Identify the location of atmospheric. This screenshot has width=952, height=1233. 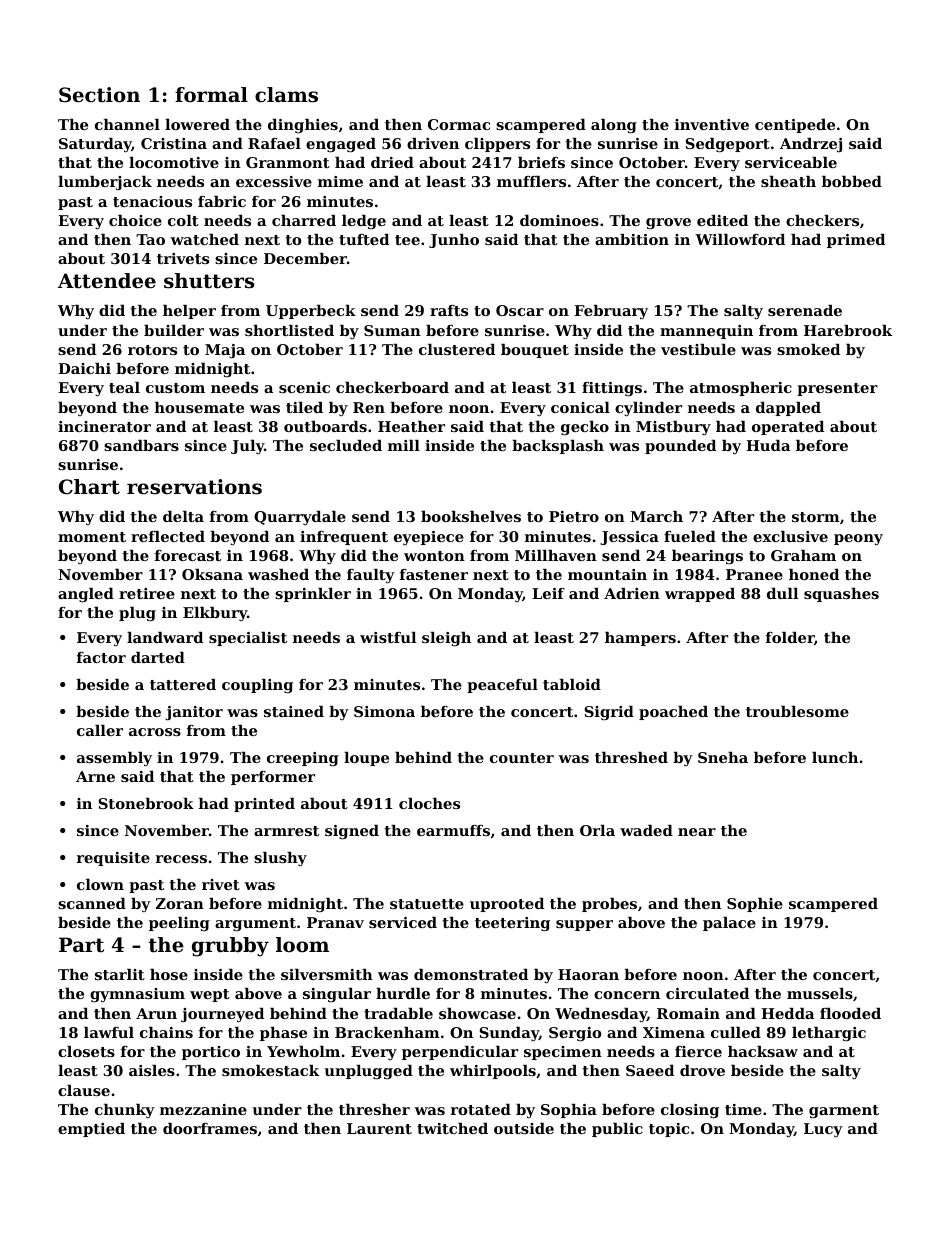
(741, 389).
